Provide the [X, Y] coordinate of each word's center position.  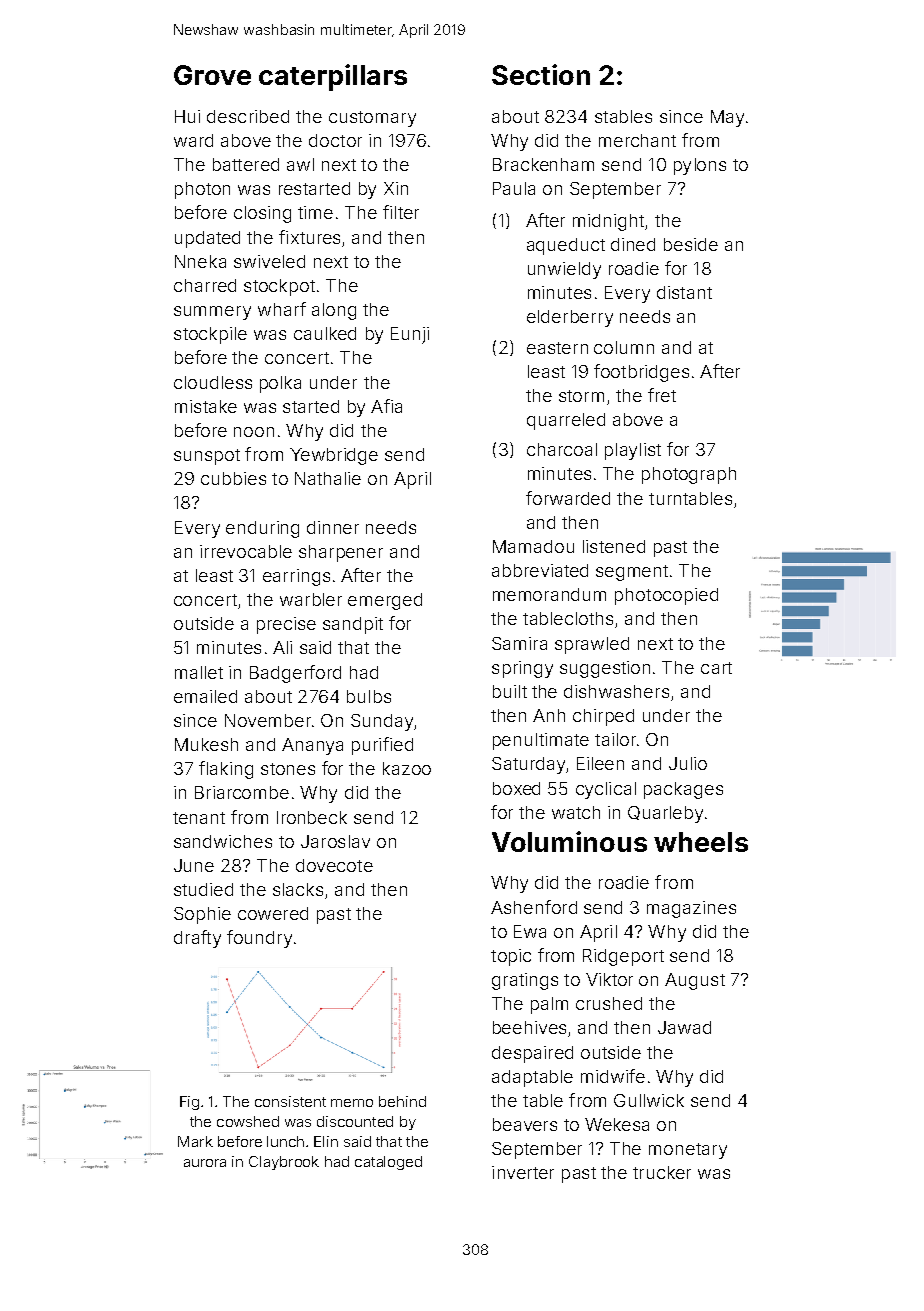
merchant [637, 140]
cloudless [213, 382]
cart [716, 668]
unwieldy [564, 270]
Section [541, 74]
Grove [212, 75]
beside [691, 244]
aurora [205, 1163]
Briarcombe [242, 792]
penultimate [541, 741]
